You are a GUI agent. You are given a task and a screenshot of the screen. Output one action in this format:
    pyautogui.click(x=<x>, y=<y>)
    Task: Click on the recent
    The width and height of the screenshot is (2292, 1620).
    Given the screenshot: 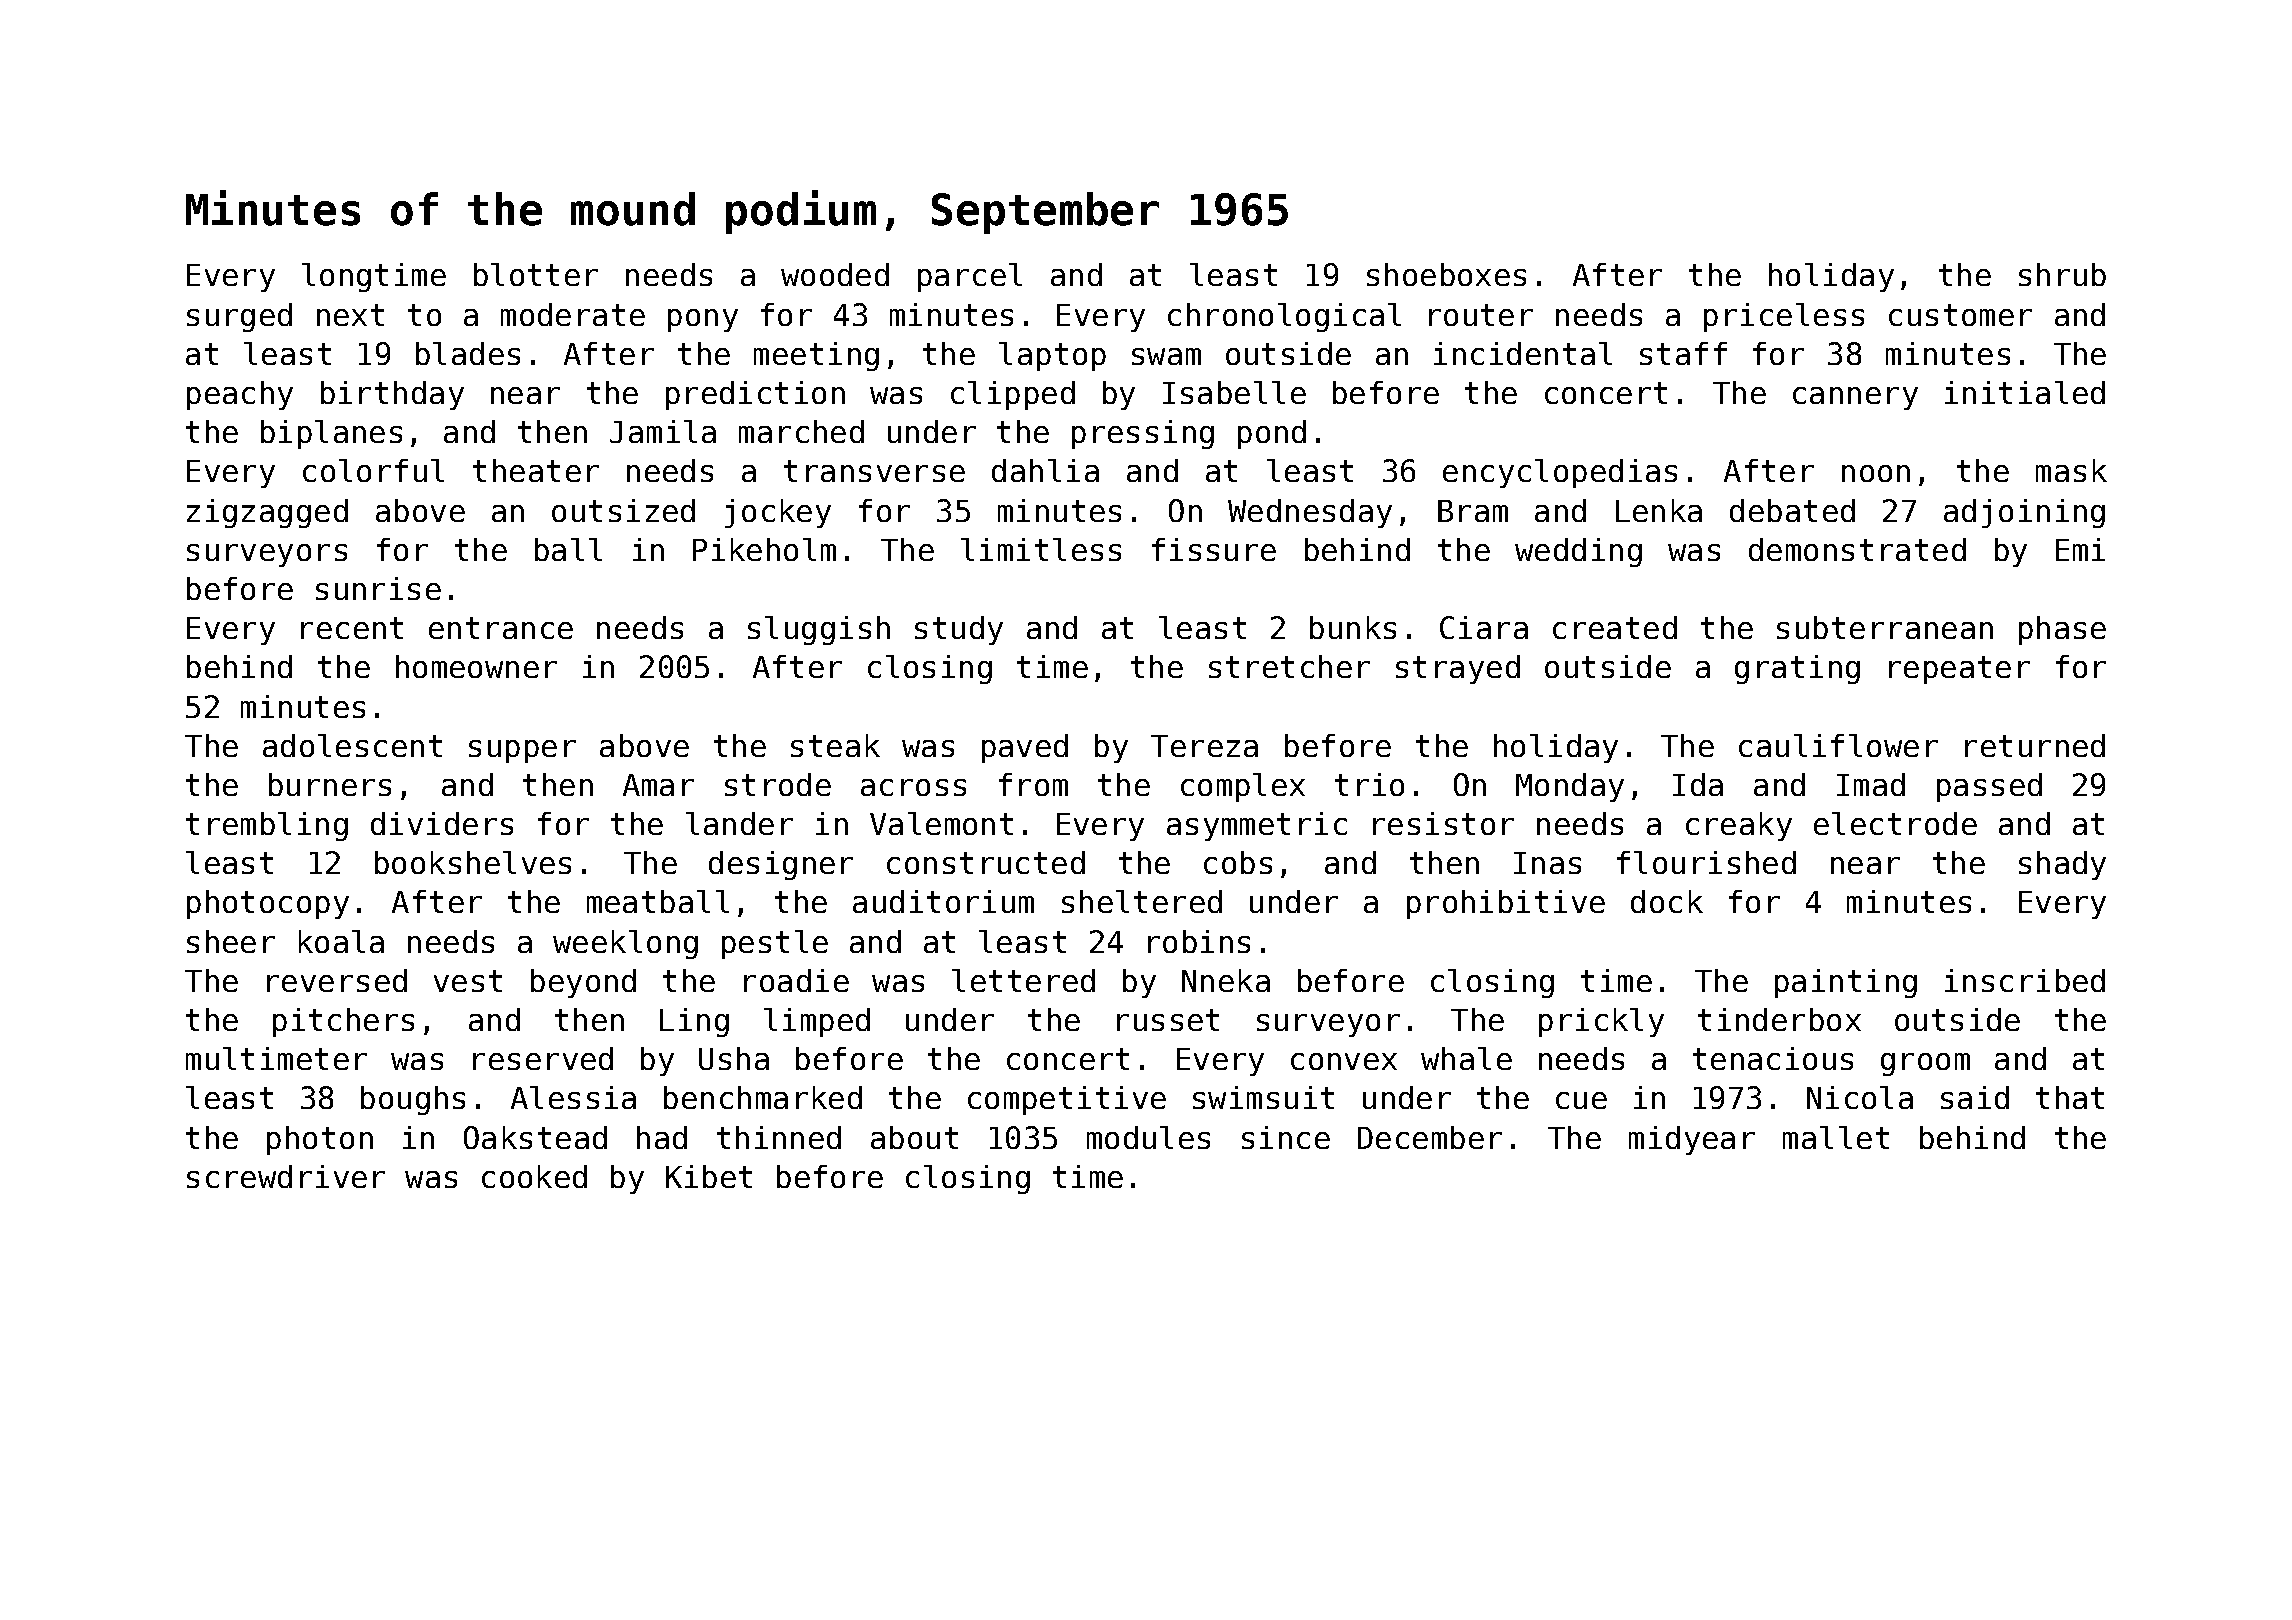 What is the action you would take?
    pyautogui.click(x=352, y=628)
